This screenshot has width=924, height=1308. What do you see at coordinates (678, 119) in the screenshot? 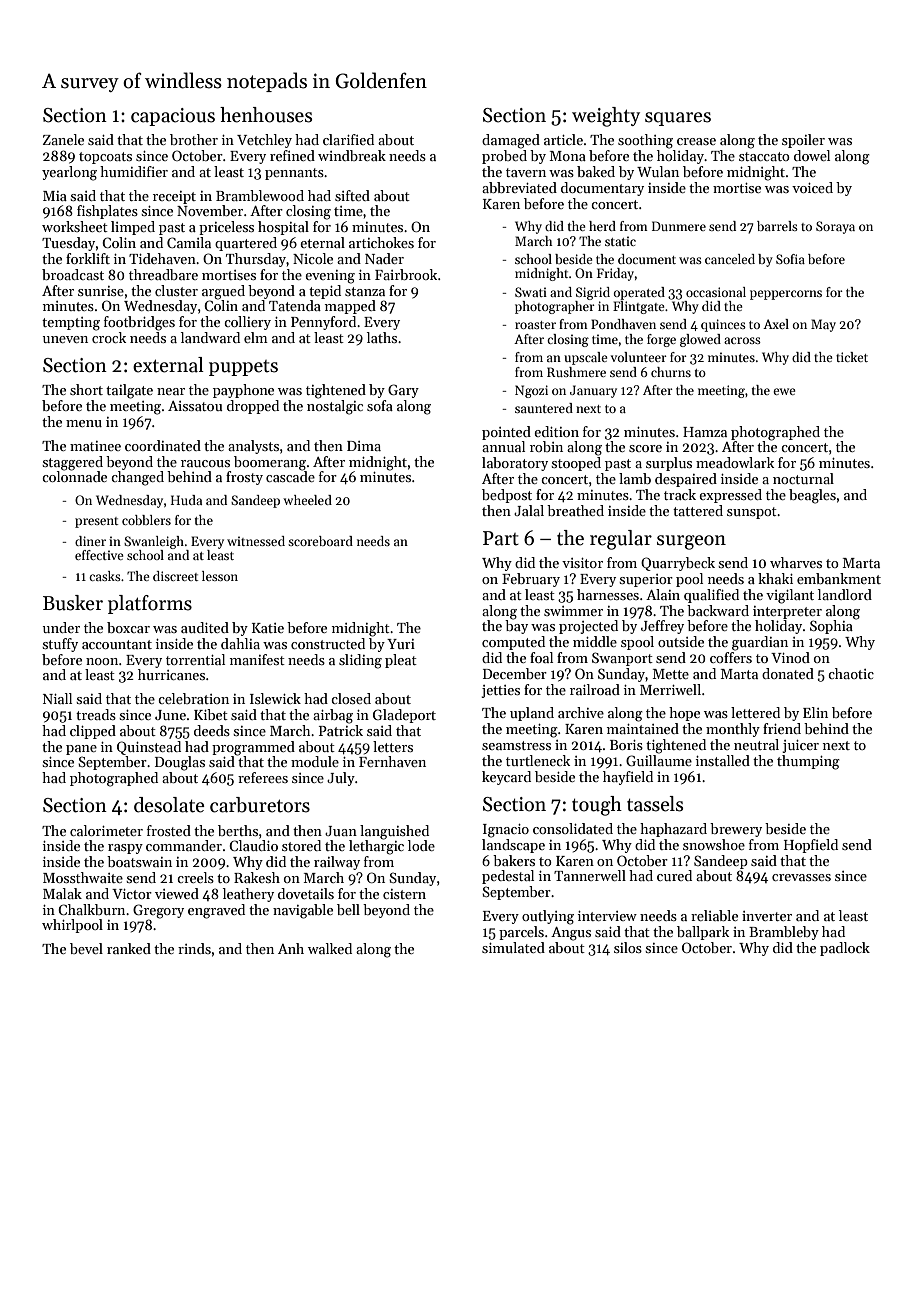
I see `squares` at bounding box center [678, 119].
